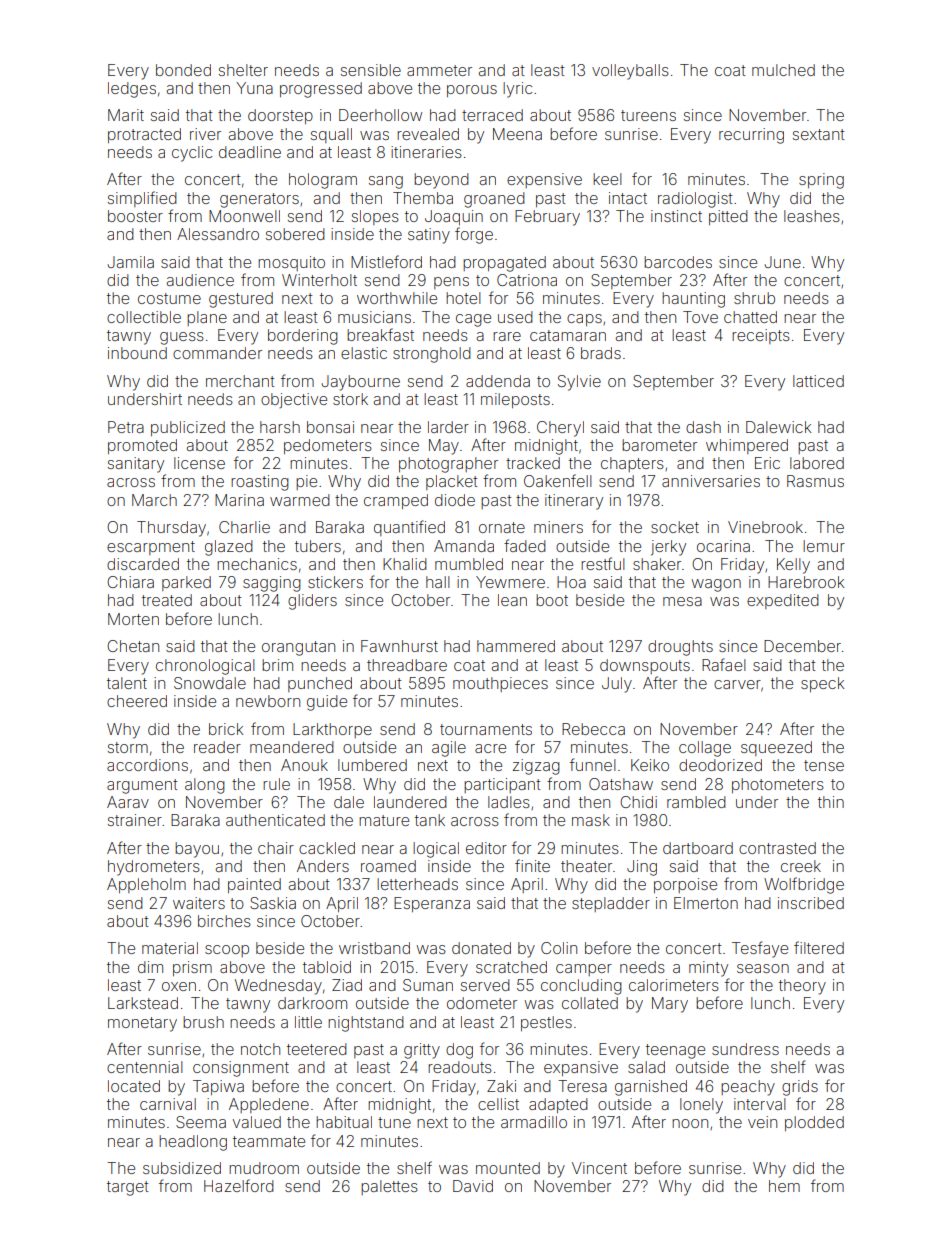 The image size is (952, 1233). What do you see at coordinates (183, 70) in the screenshot?
I see `bonded` at bounding box center [183, 70].
